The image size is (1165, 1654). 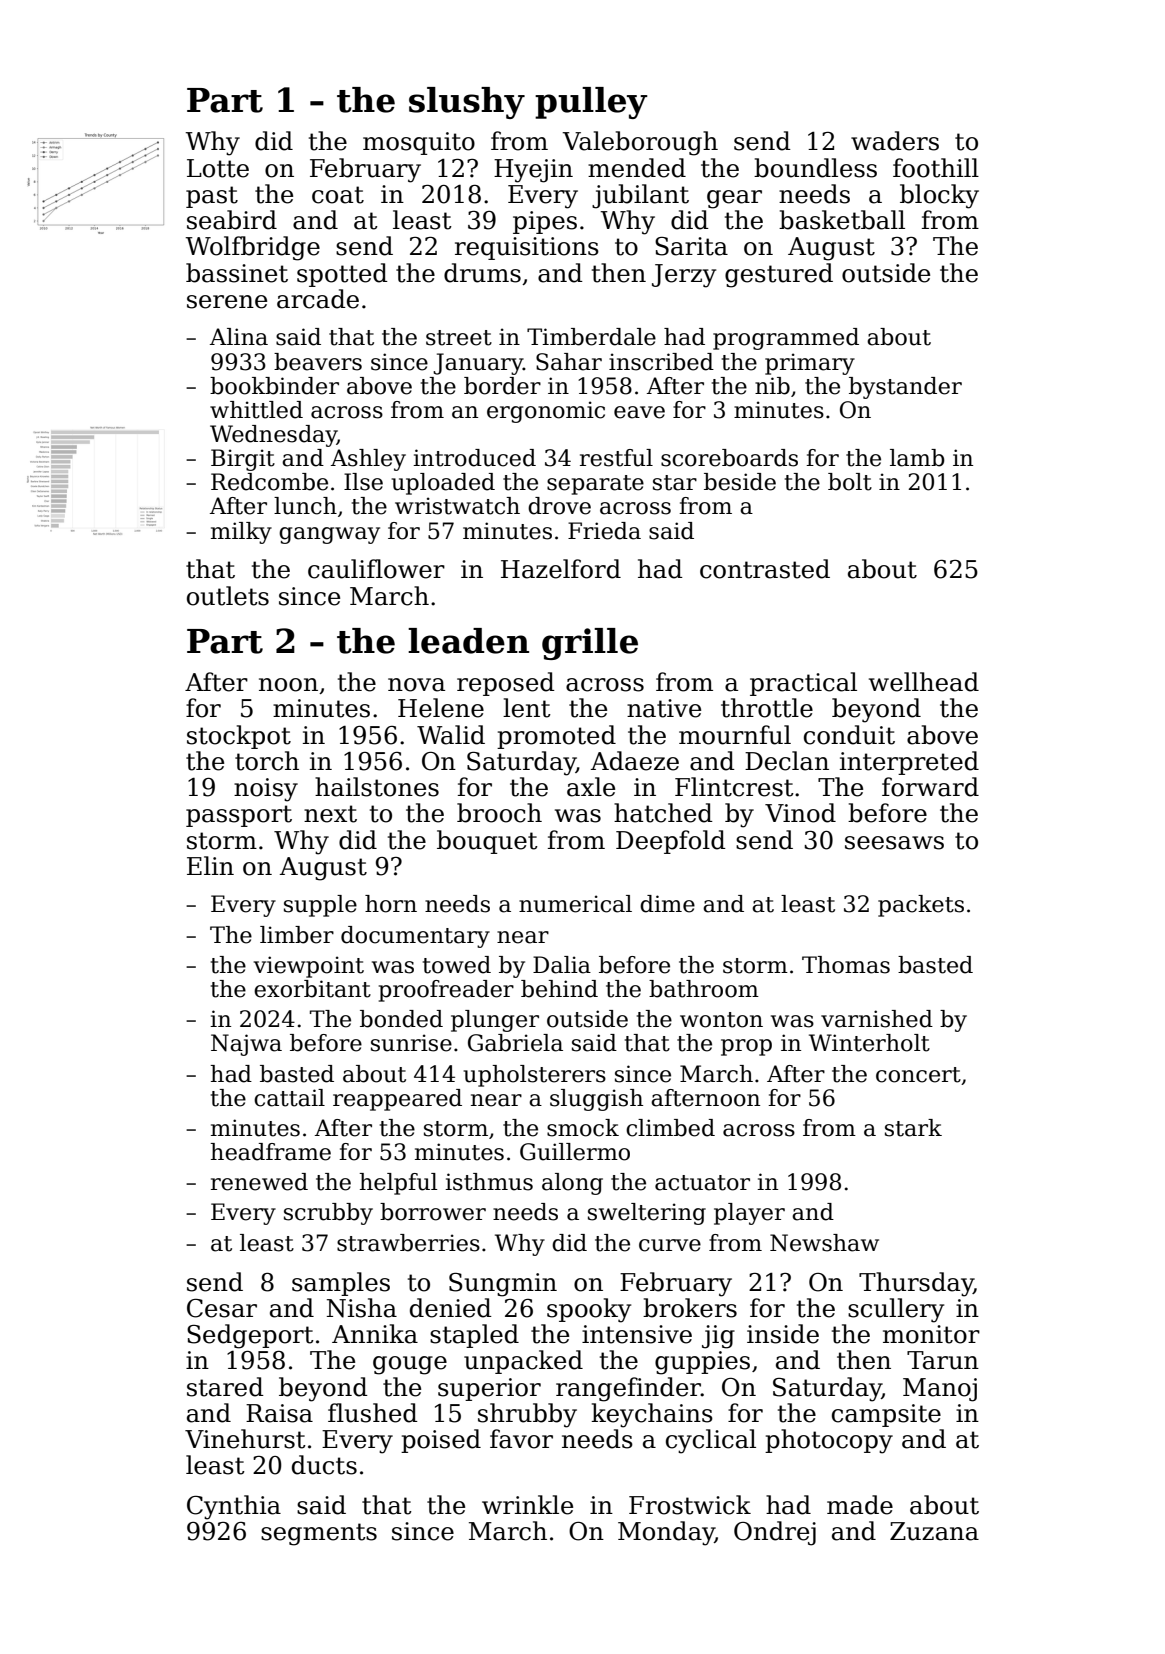 What do you see at coordinates (234, 1507) in the screenshot?
I see `Cynthia` at bounding box center [234, 1507].
